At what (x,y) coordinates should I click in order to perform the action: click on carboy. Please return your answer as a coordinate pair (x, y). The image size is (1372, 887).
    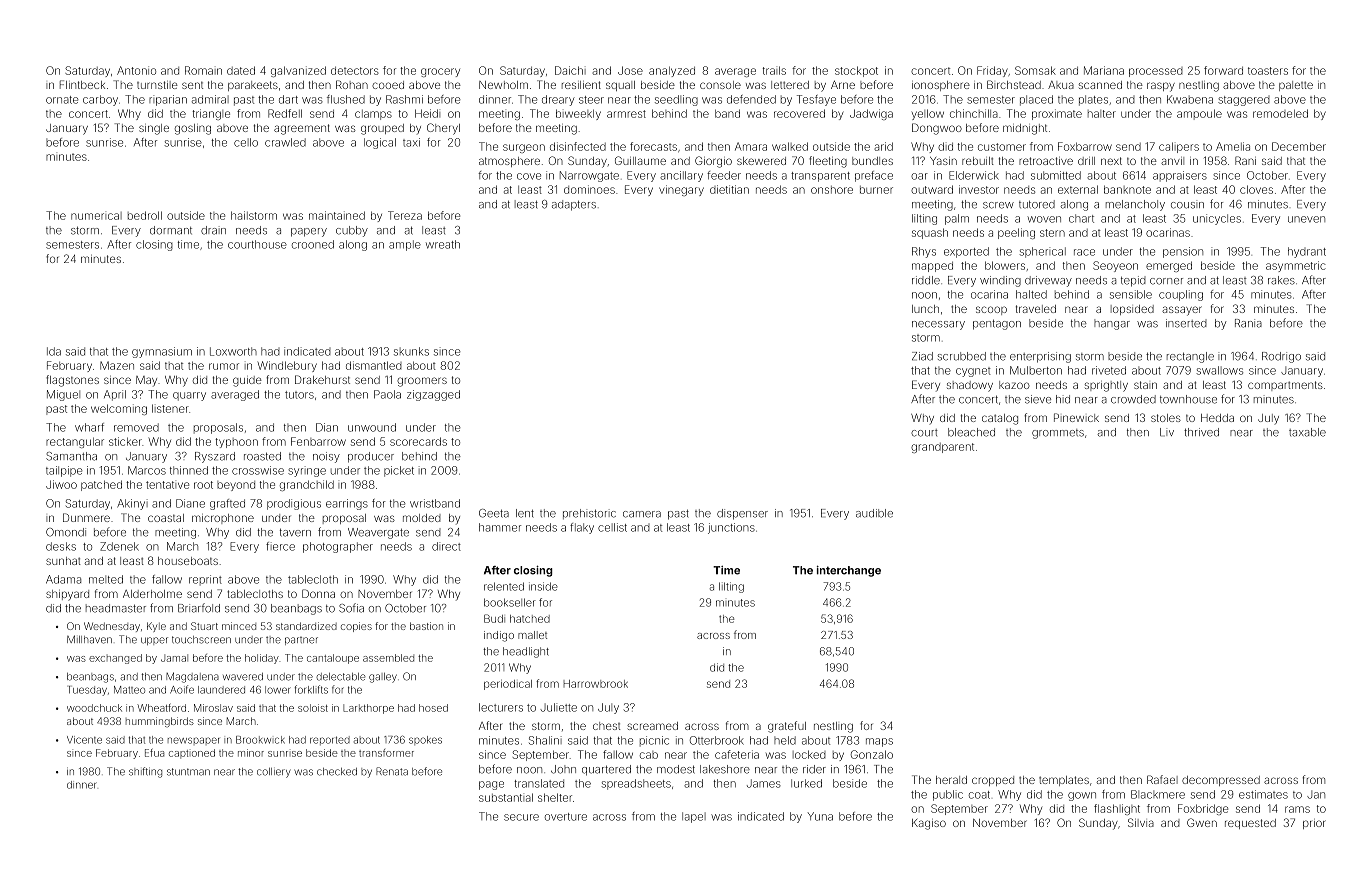
    Looking at the image, I should click on (100, 100).
